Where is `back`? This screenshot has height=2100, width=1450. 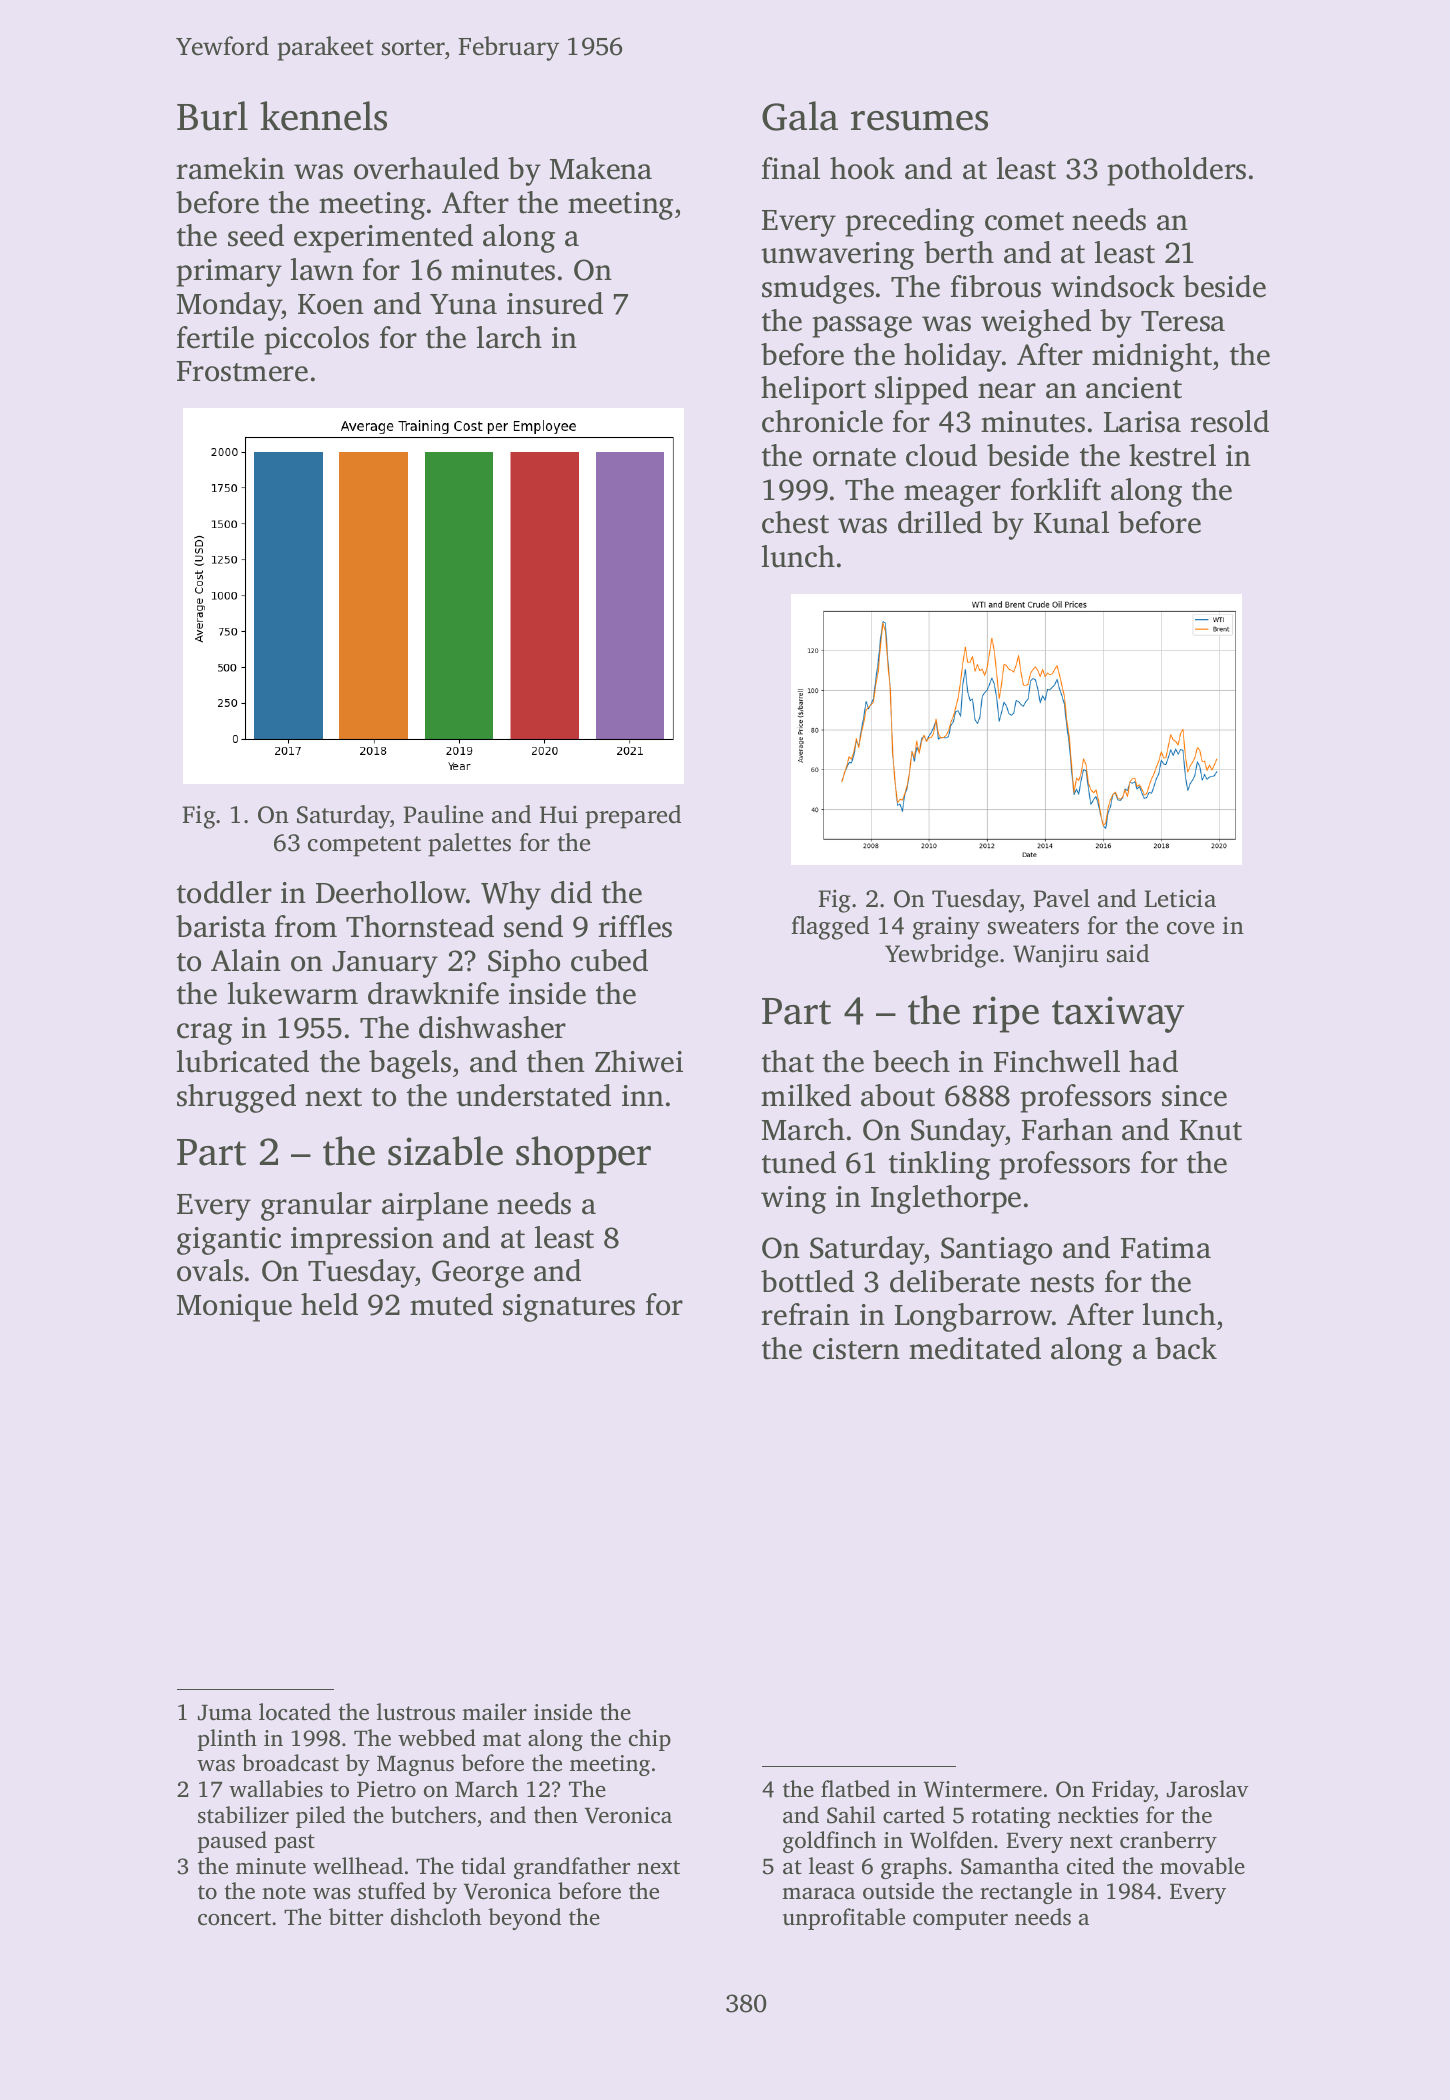 back is located at coordinates (1186, 1348).
